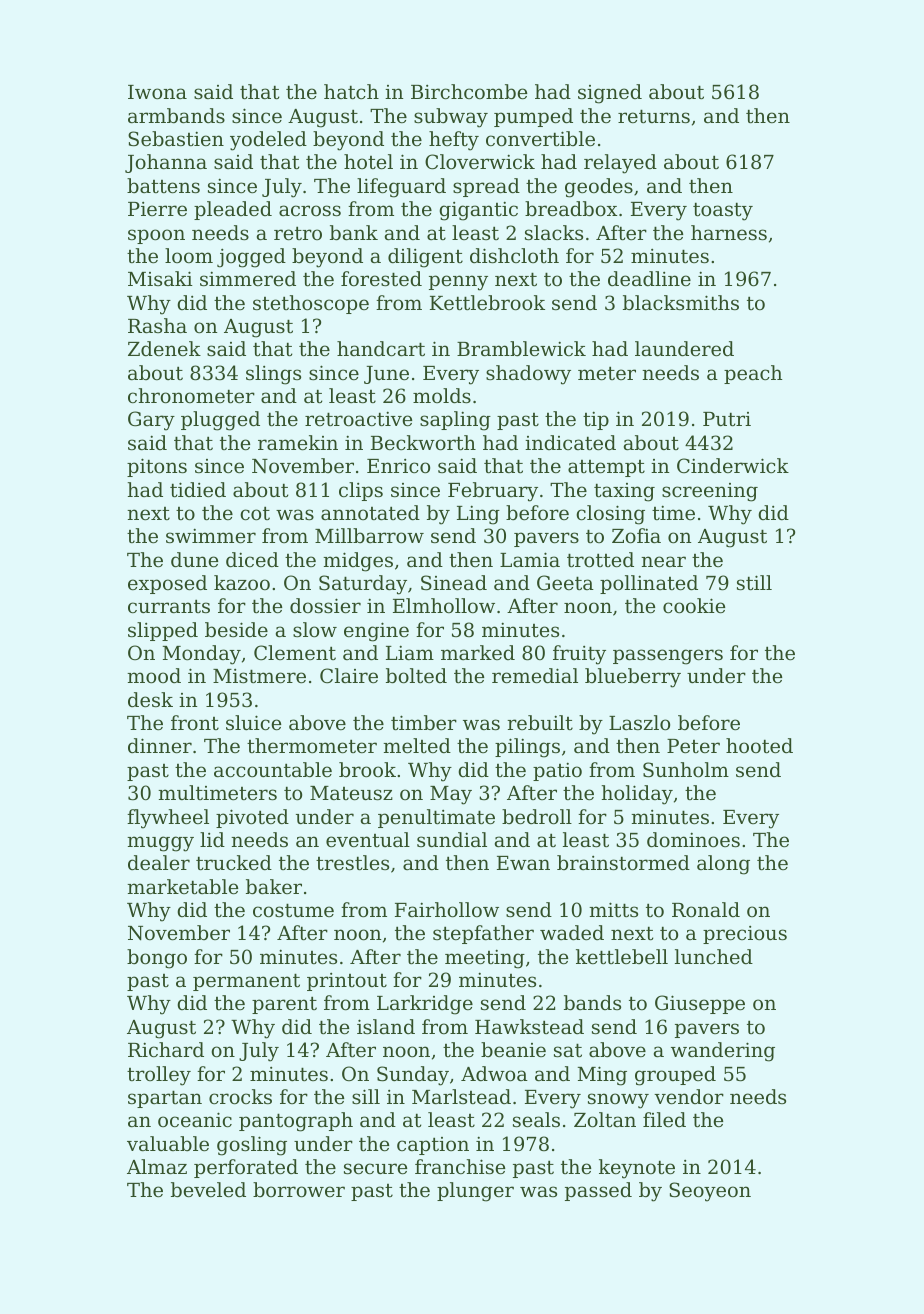 The image size is (924, 1314). Describe the element at coordinates (475, 1192) in the screenshot. I see `plunger` at that location.
